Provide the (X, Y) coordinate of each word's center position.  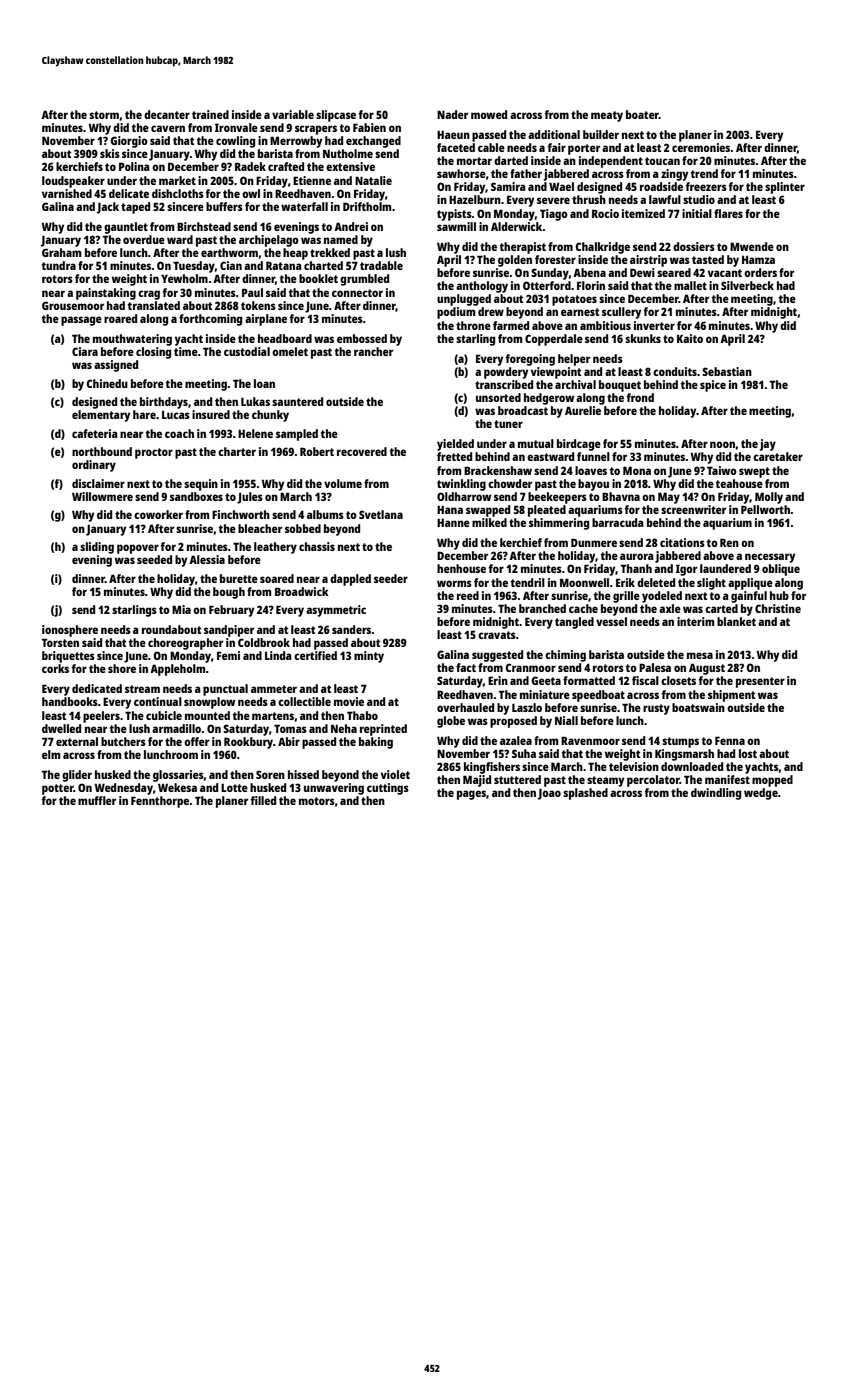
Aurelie (583, 410)
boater (642, 114)
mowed (489, 114)
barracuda (618, 522)
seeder (391, 578)
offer (196, 741)
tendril (528, 582)
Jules (250, 498)
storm (104, 115)
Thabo (362, 715)
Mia (181, 609)
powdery (506, 373)
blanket (736, 621)
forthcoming (210, 320)
